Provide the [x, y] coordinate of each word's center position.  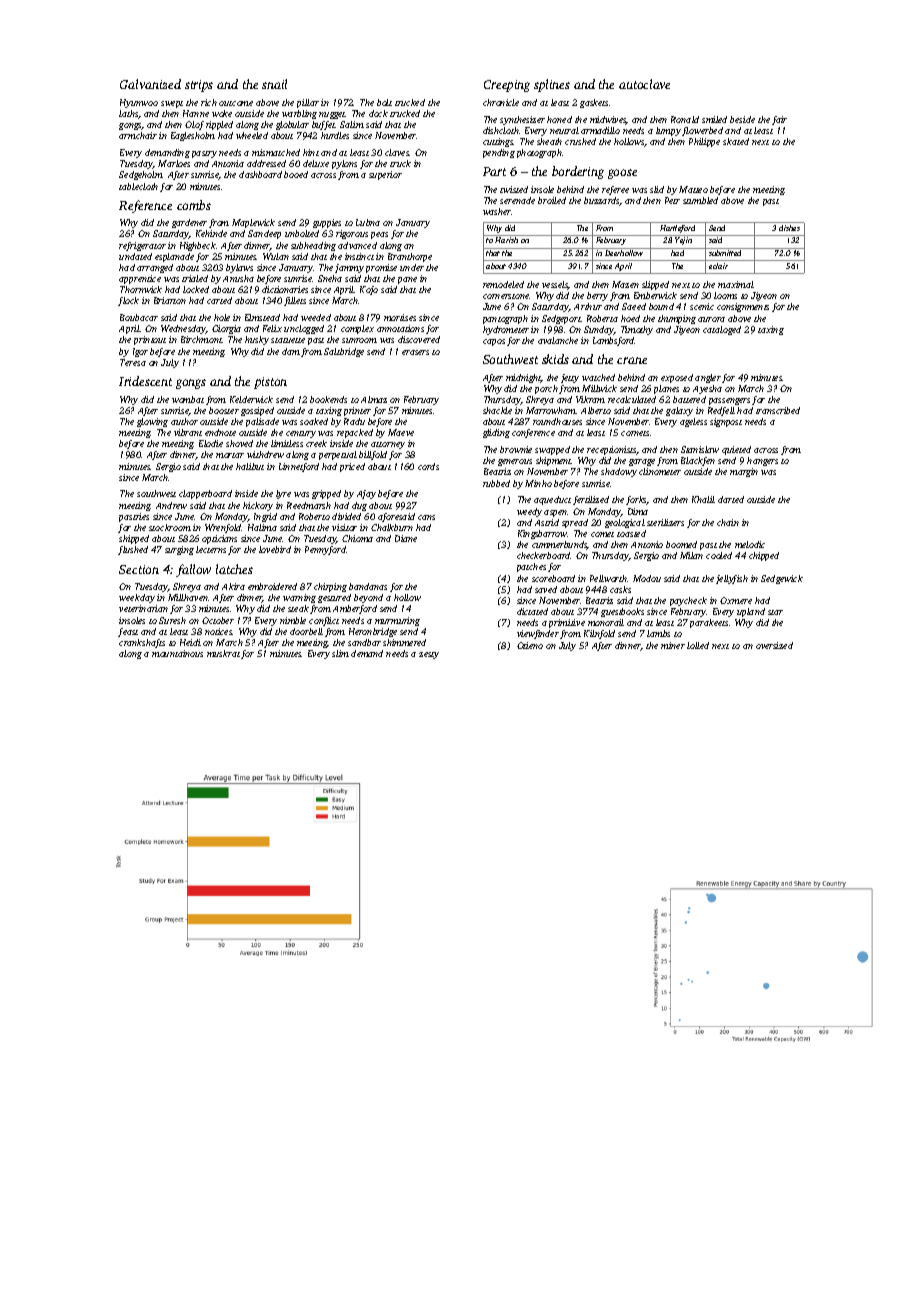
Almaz [374, 399]
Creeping [507, 86]
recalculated [632, 399]
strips [199, 86]
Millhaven [188, 597]
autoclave [644, 84]
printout [150, 340]
